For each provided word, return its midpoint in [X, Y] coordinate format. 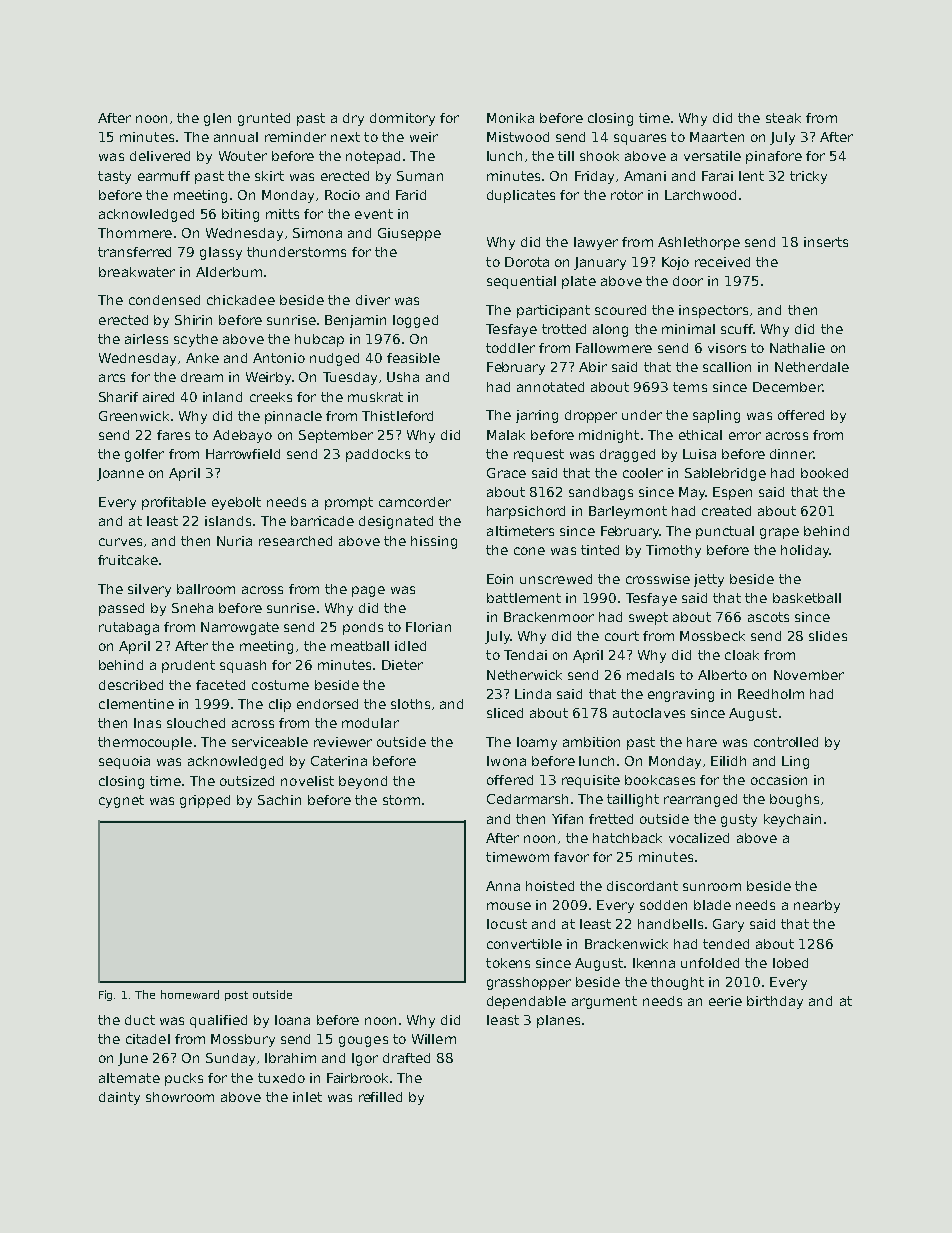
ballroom [206, 589]
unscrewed [556, 579]
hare [702, 742]
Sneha [192, 608]
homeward [190, 994]
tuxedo [281, 1078]
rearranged [700, 800]
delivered [160, 156]
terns [690, 387]
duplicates [521, 196]
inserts [826, 242]
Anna [503, 886]
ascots [768, 617]
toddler [510, 348]
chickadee [241, 300]
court [622, 636]
